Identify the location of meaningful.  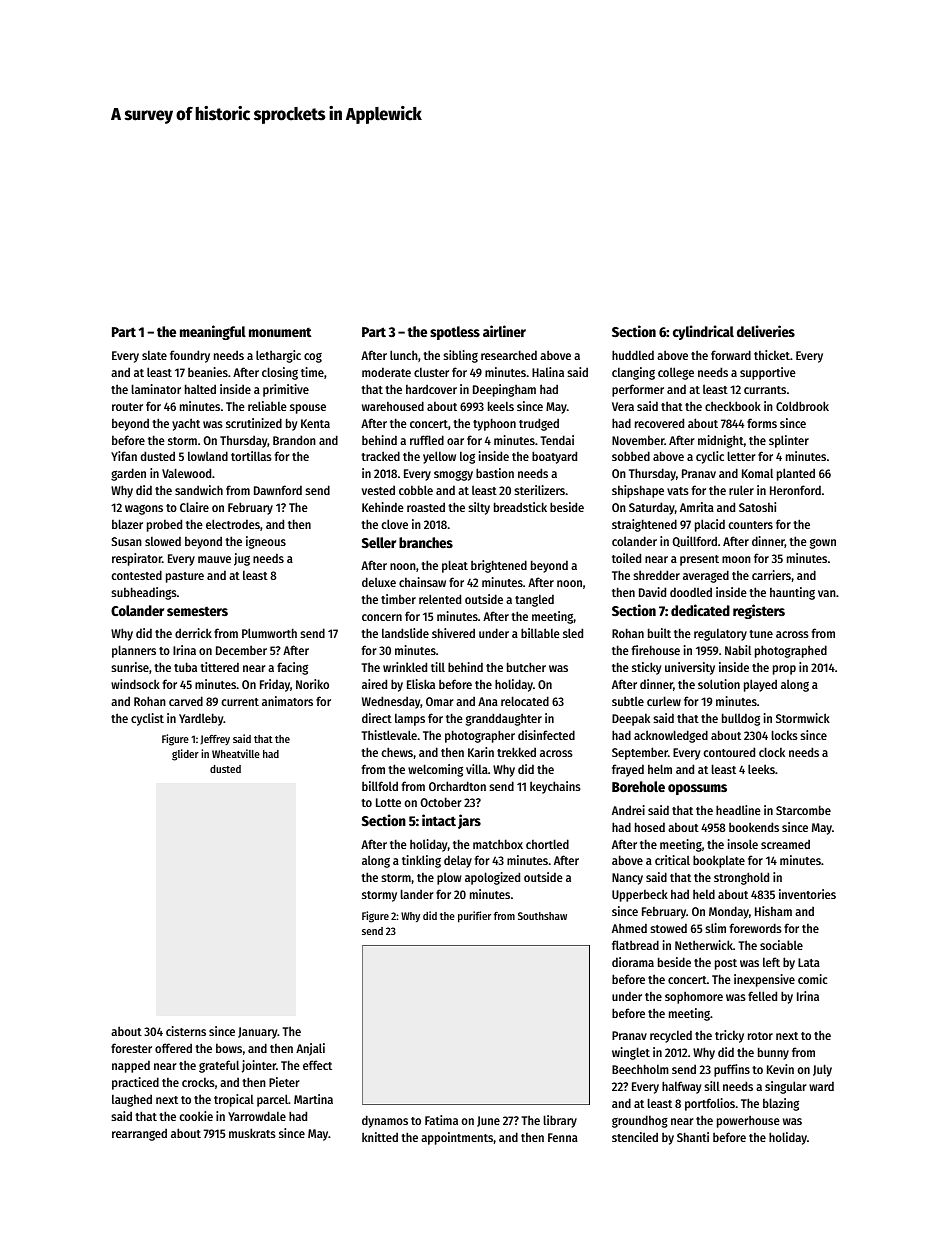
(213, 332).
